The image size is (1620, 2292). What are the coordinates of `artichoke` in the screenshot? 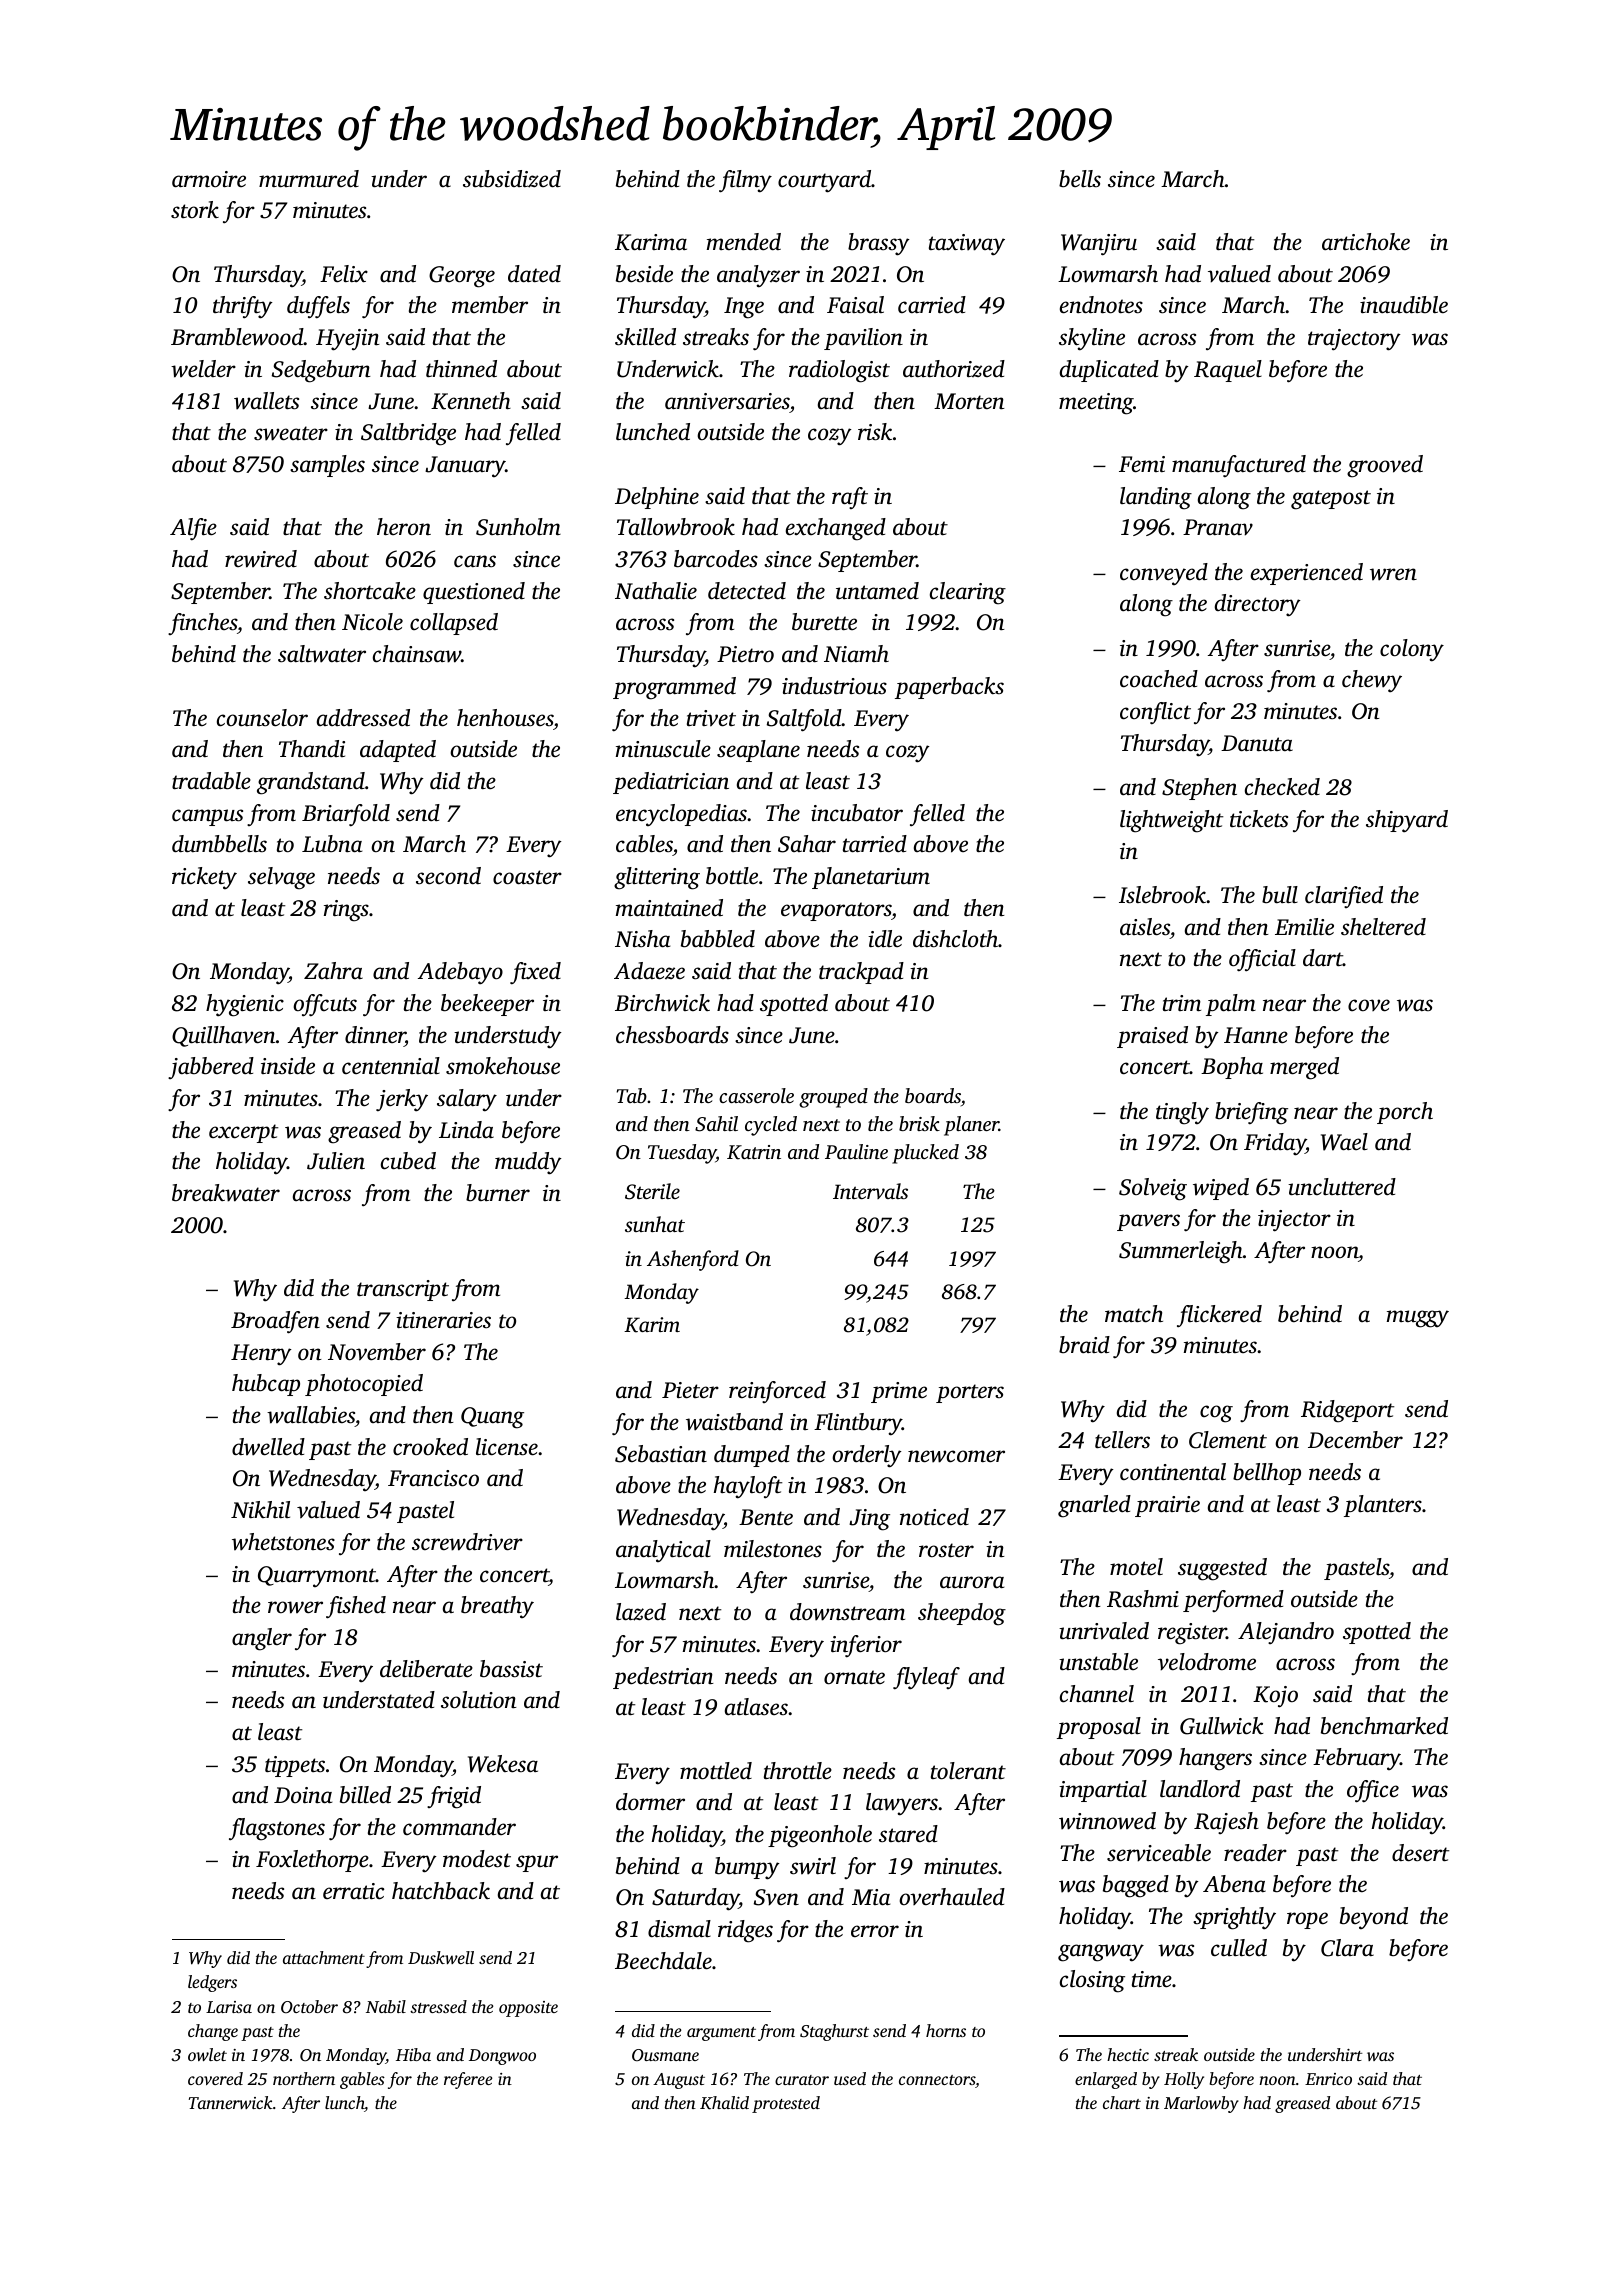 It's located at (1366, 242).
